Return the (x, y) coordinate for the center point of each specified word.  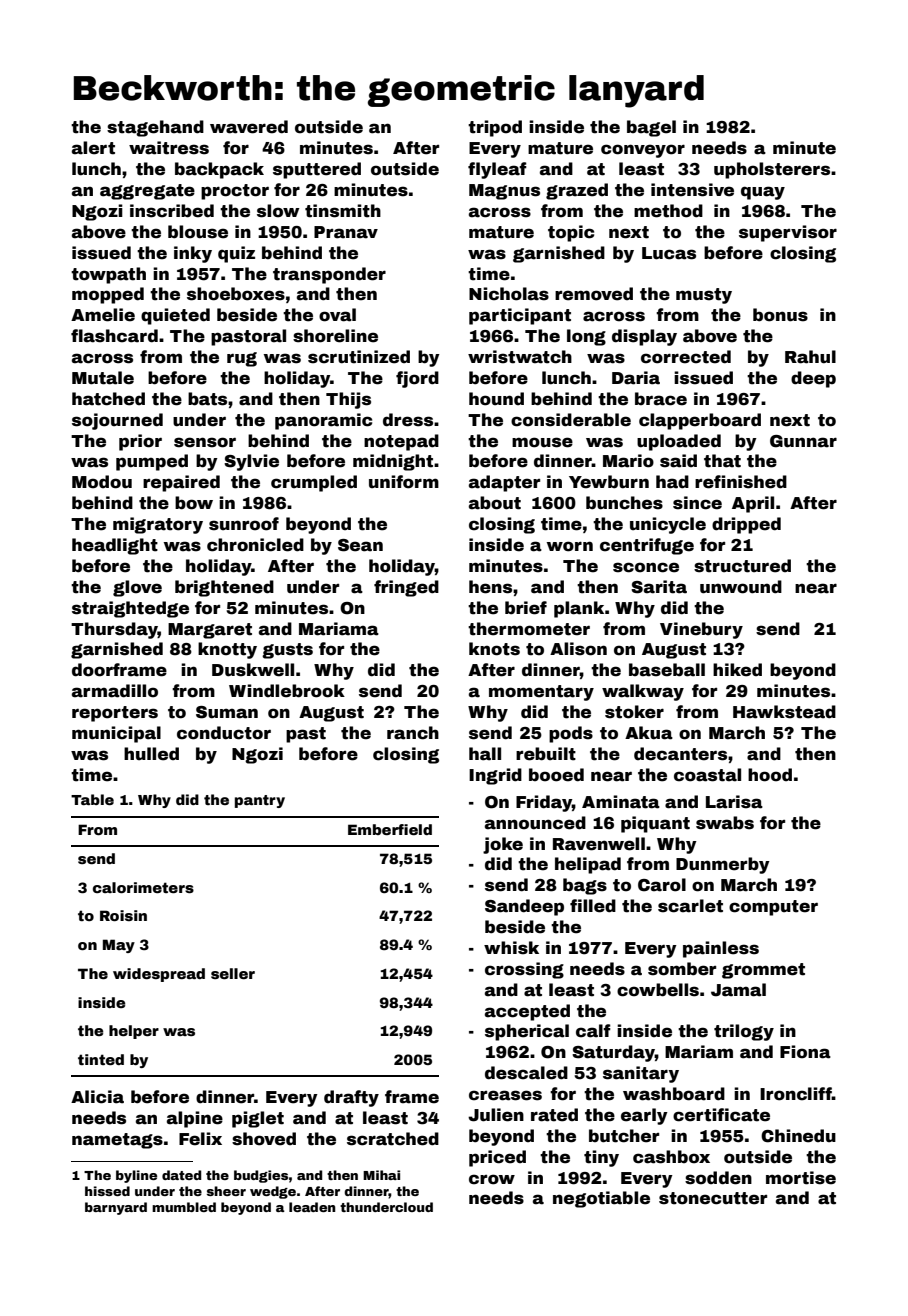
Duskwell (253, 670)
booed (556, 775)
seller (233, 973)
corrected (686, 357)
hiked (737, 670)
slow (278, 211)
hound (496, 399)
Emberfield (390, 829)
